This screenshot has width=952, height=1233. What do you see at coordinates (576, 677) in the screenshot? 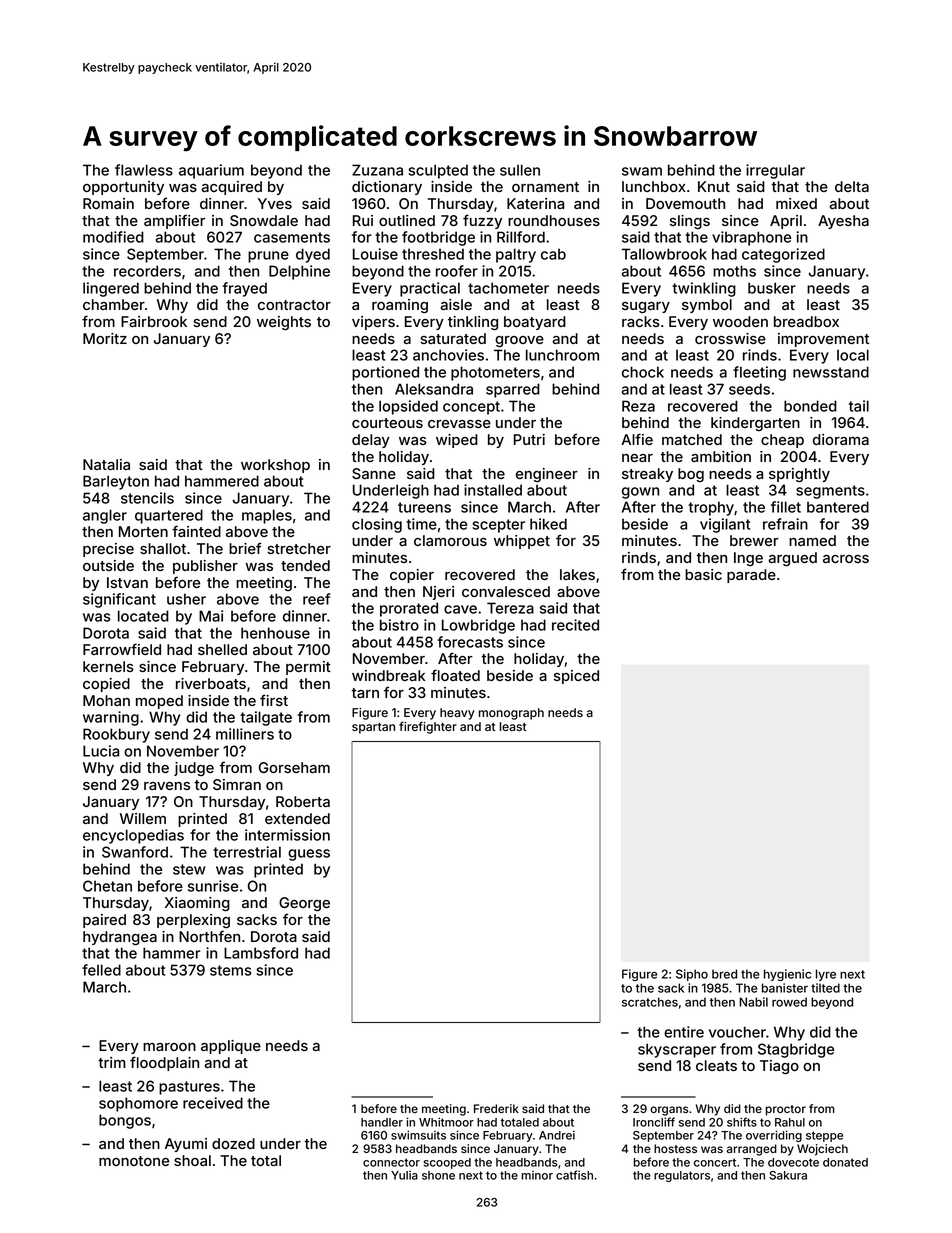
I see `spiced` at bounding box center [576, 677].
